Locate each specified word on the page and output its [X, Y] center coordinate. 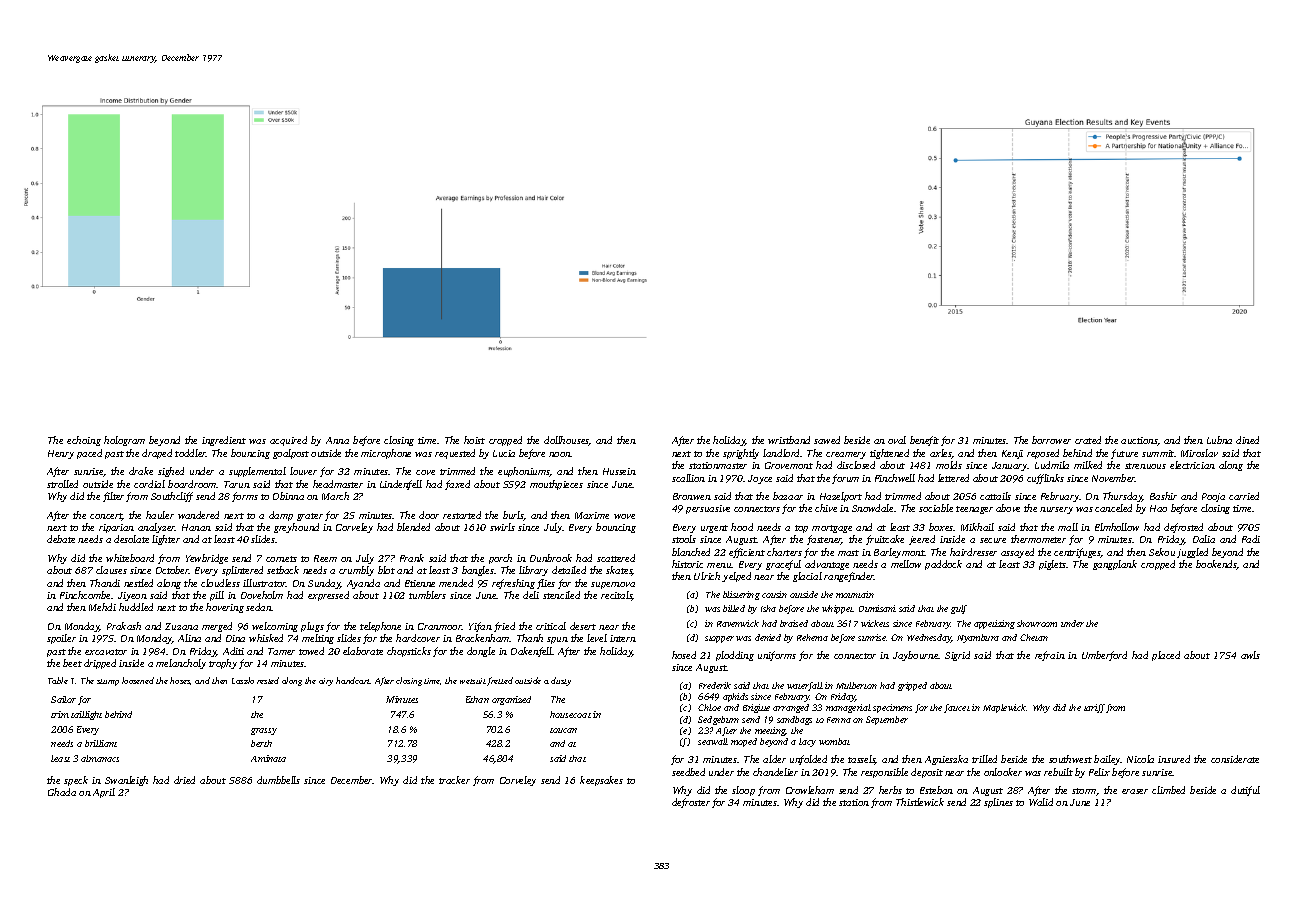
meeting [770, 731]
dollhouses [566, 441]
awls [1250, 655]
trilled [984, 759]
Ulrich [707, 576]
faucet [957, 708]
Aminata [268, 758]
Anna [337, 440]
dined [1247, 440]
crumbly [356, 571]
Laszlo [243, 680]
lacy [807, 742]
